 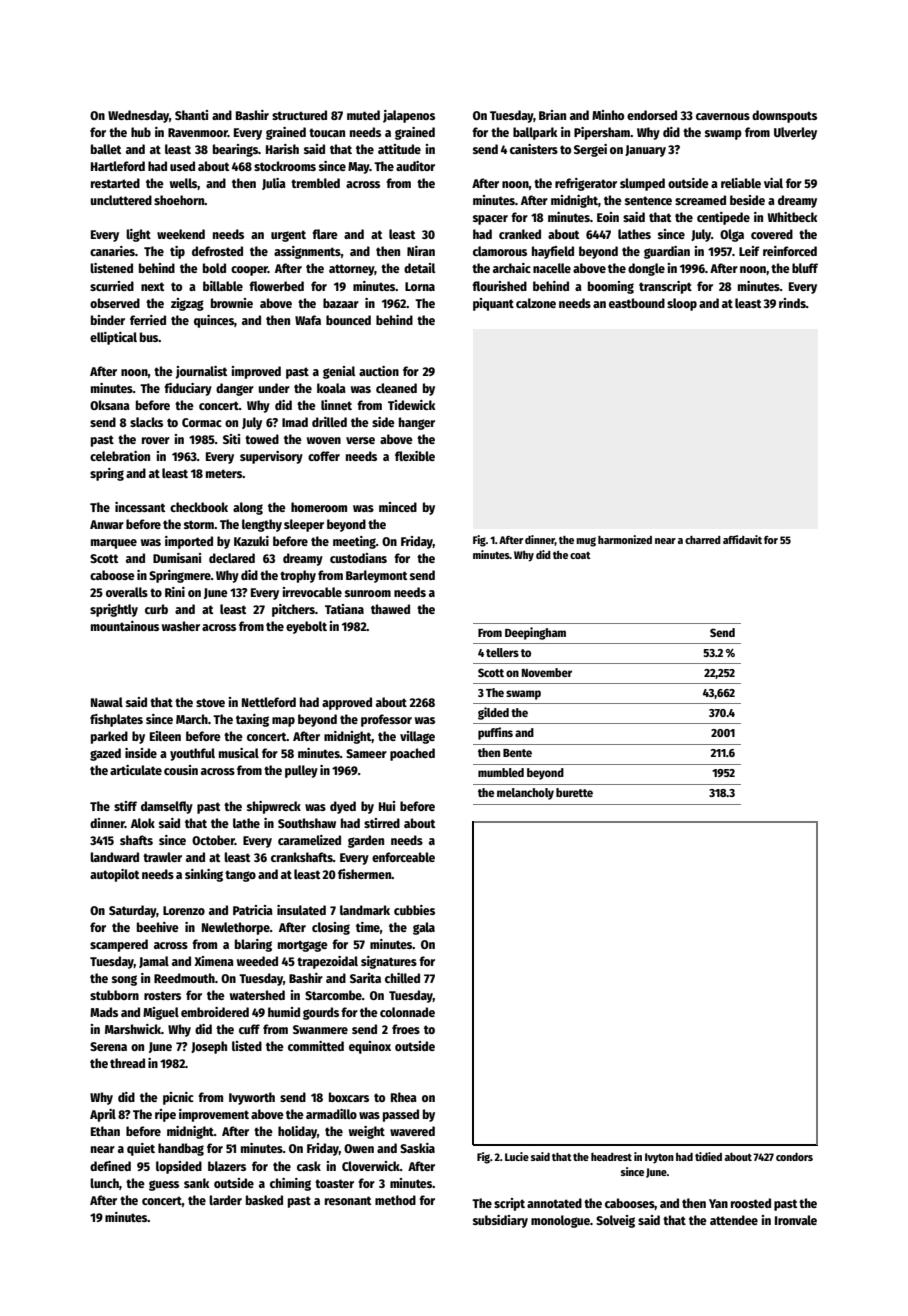 What do you see at coordinates (424, 928) in the document?
I see `gala` at bounding box center [424, 928].
